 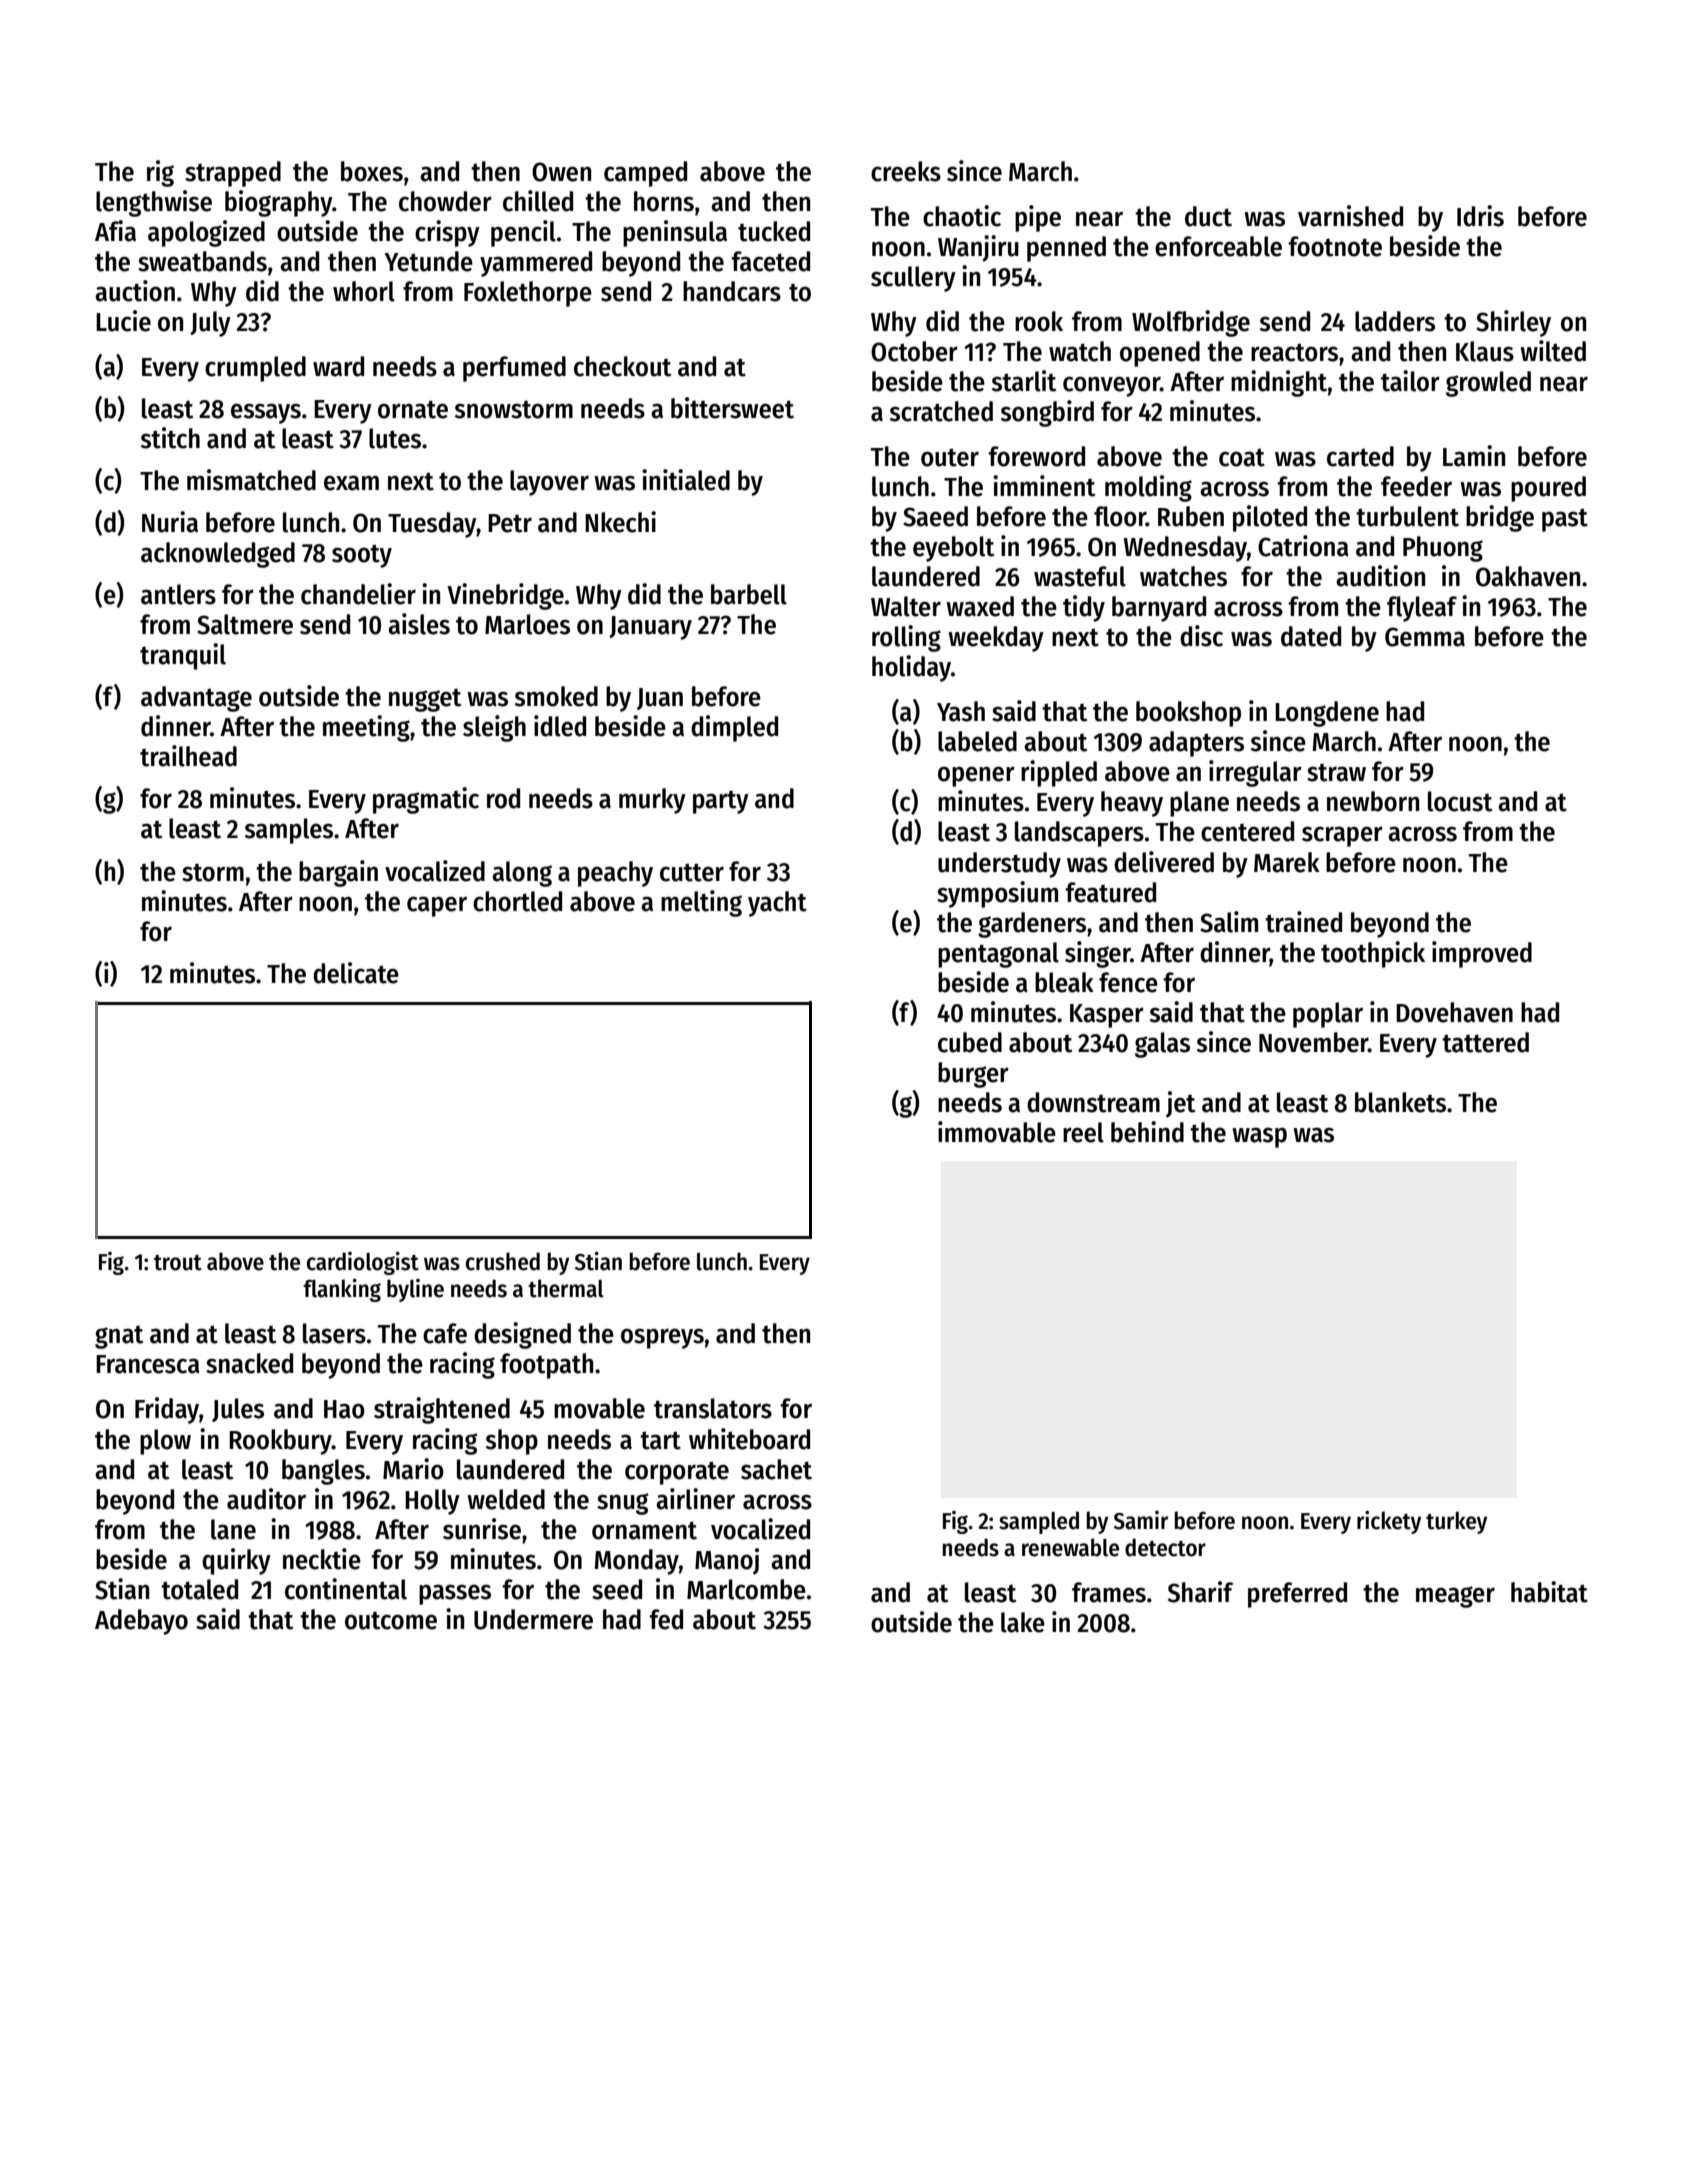 What do you see at coordinates (645, 174) in the image?
I see `camped` at bounding box center [645, 174].
